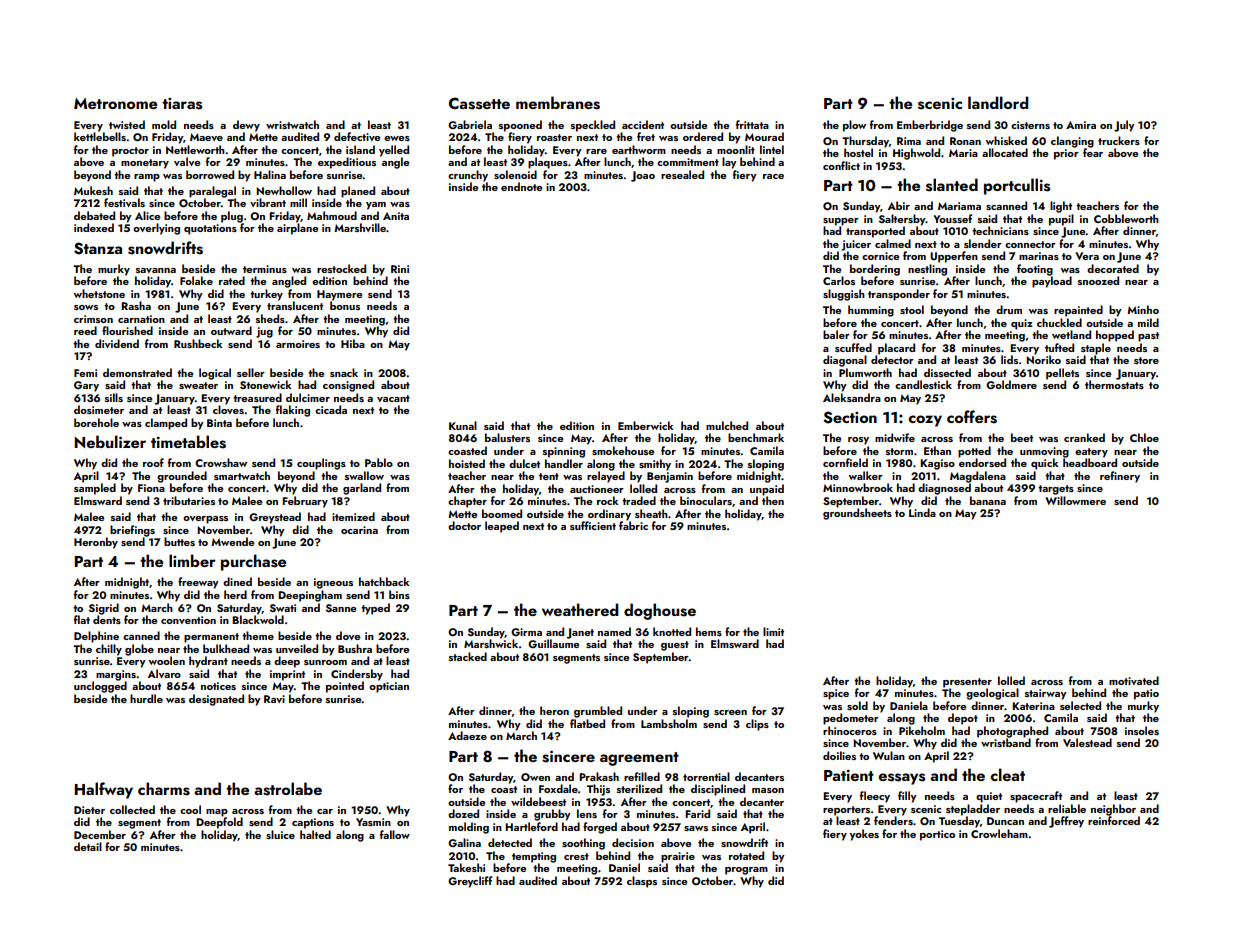 This image has height=952, width=1233. What do you see at coordinates (132, 531) in the image?
I see `briefings` at bounding box center [132, 531].
